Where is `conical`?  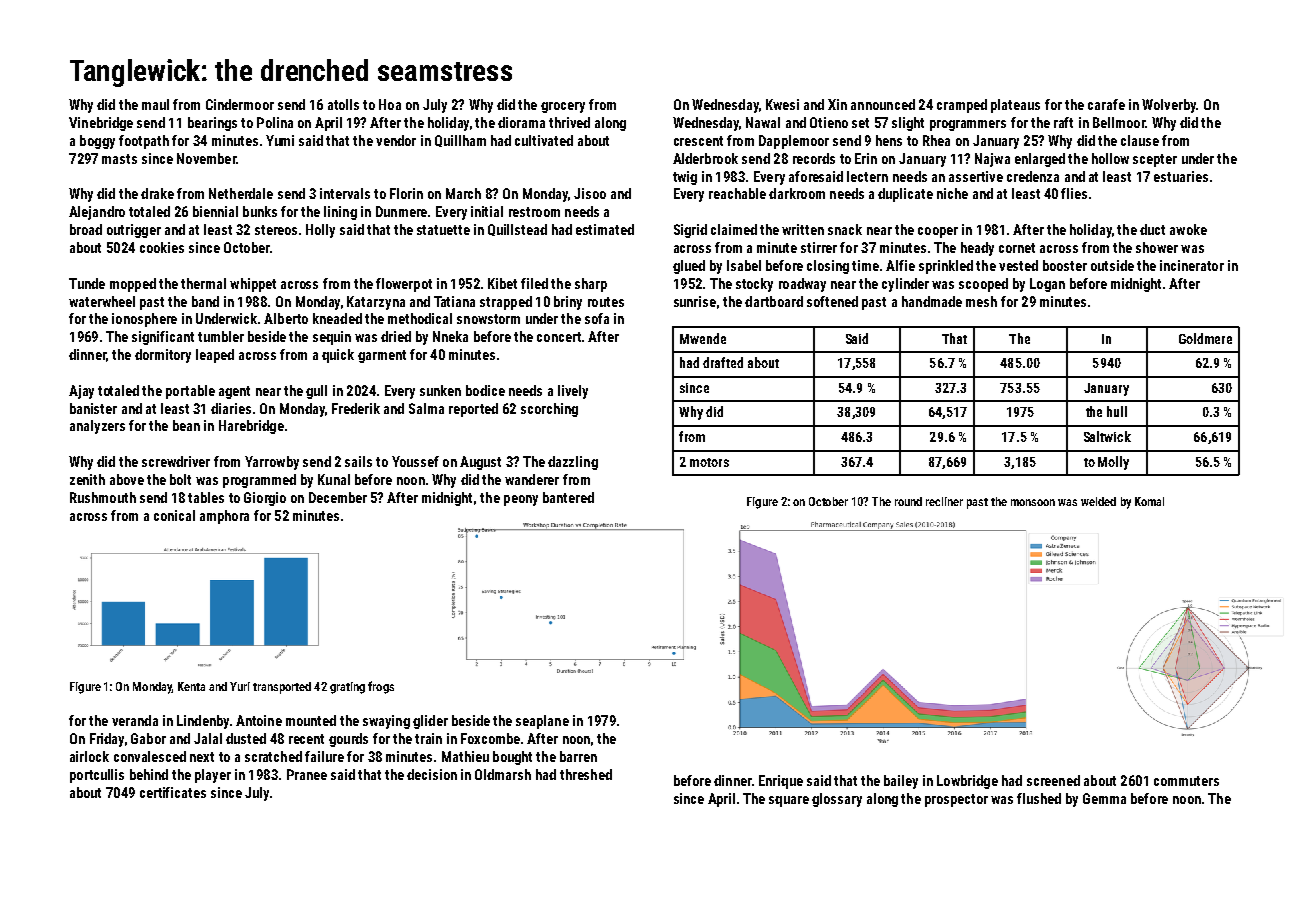 conical is located at coordinates (174, 515).
